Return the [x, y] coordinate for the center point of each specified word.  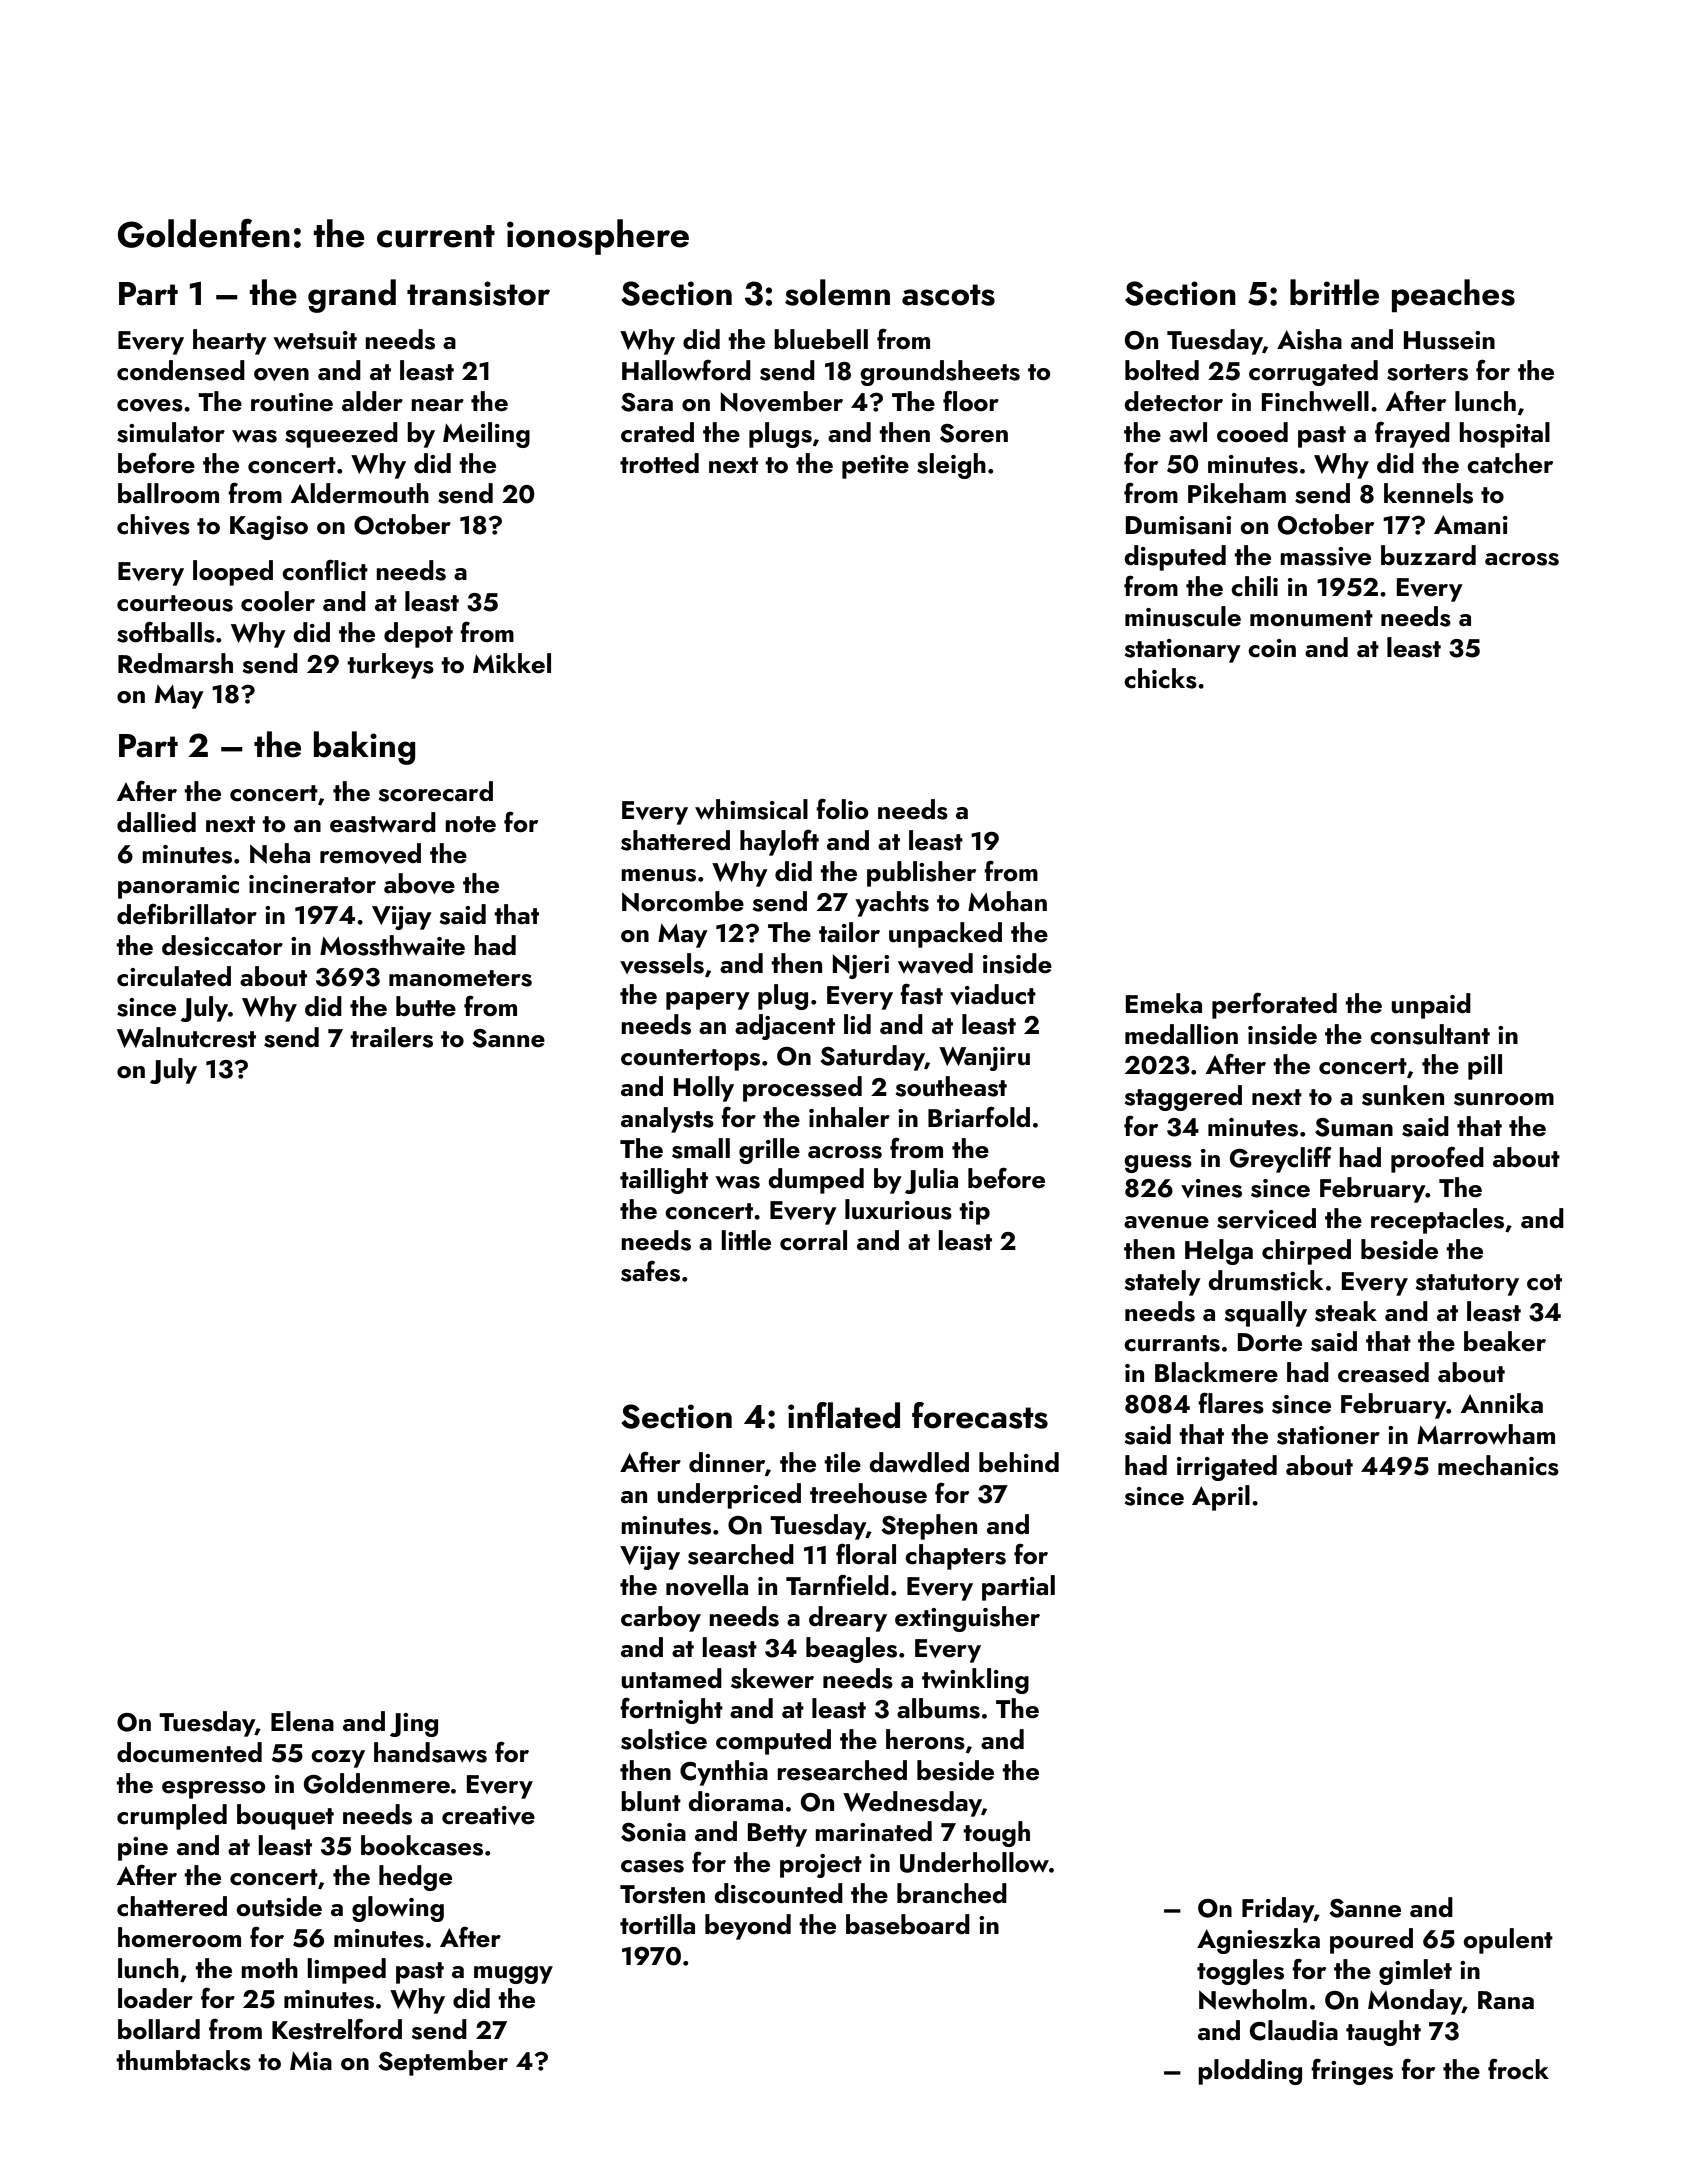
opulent [1508, 1941]
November [782, 401]
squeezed [341, 435]
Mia [311, 2061]
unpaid [1431, 1006]
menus [658, 875]
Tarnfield [837, 1585]
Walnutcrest [186, 1037]
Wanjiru [984, 1059]
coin [1272, 648]
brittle [1334, 292]
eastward [383, 822]
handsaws [430, 1752]
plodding [1250, 2072]
